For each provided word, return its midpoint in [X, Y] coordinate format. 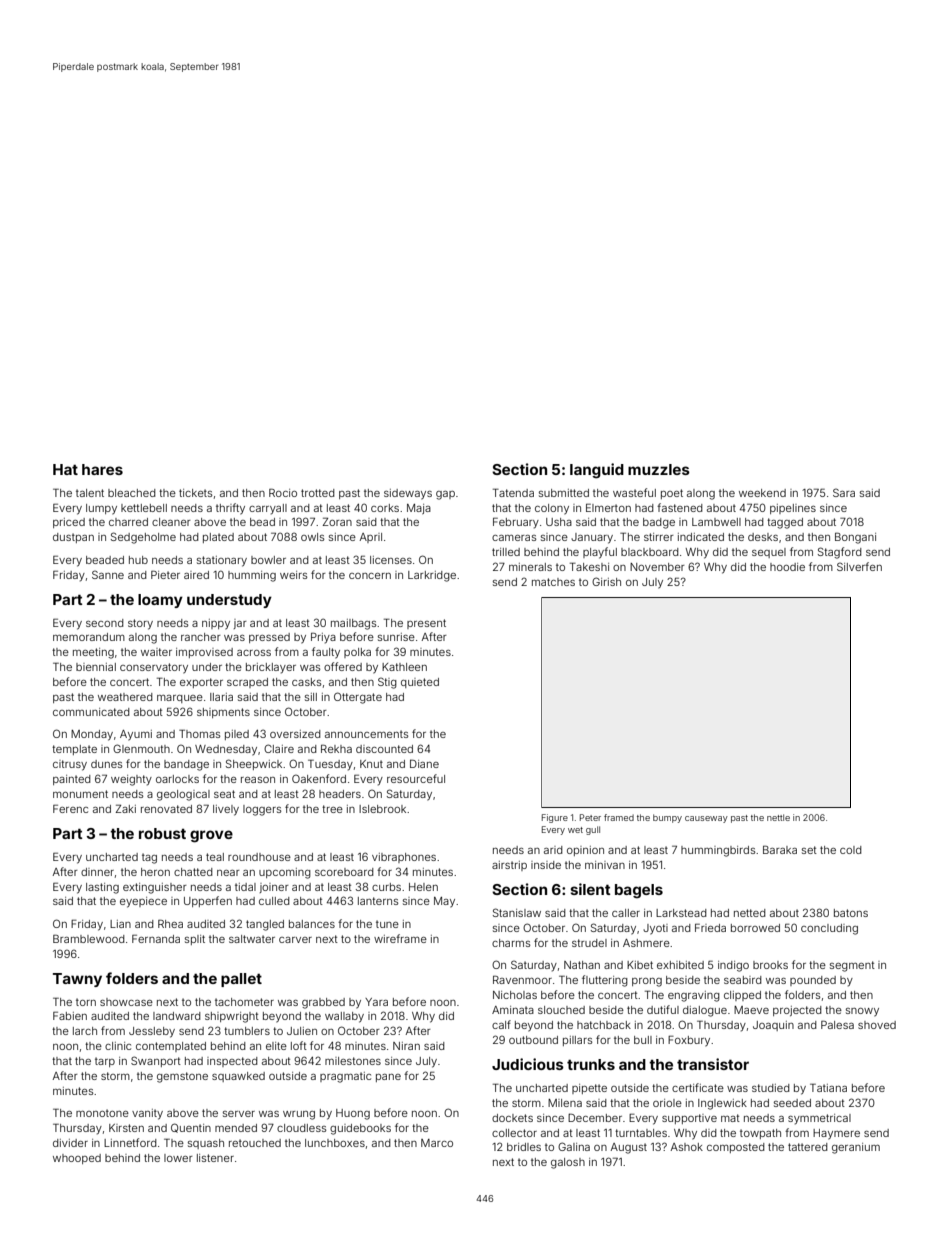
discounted [384, 749]
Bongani [855, 538]
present [426, 624]
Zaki [125, 808]
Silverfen [859, 566]
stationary [222, 561]
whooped [77, 1159]
